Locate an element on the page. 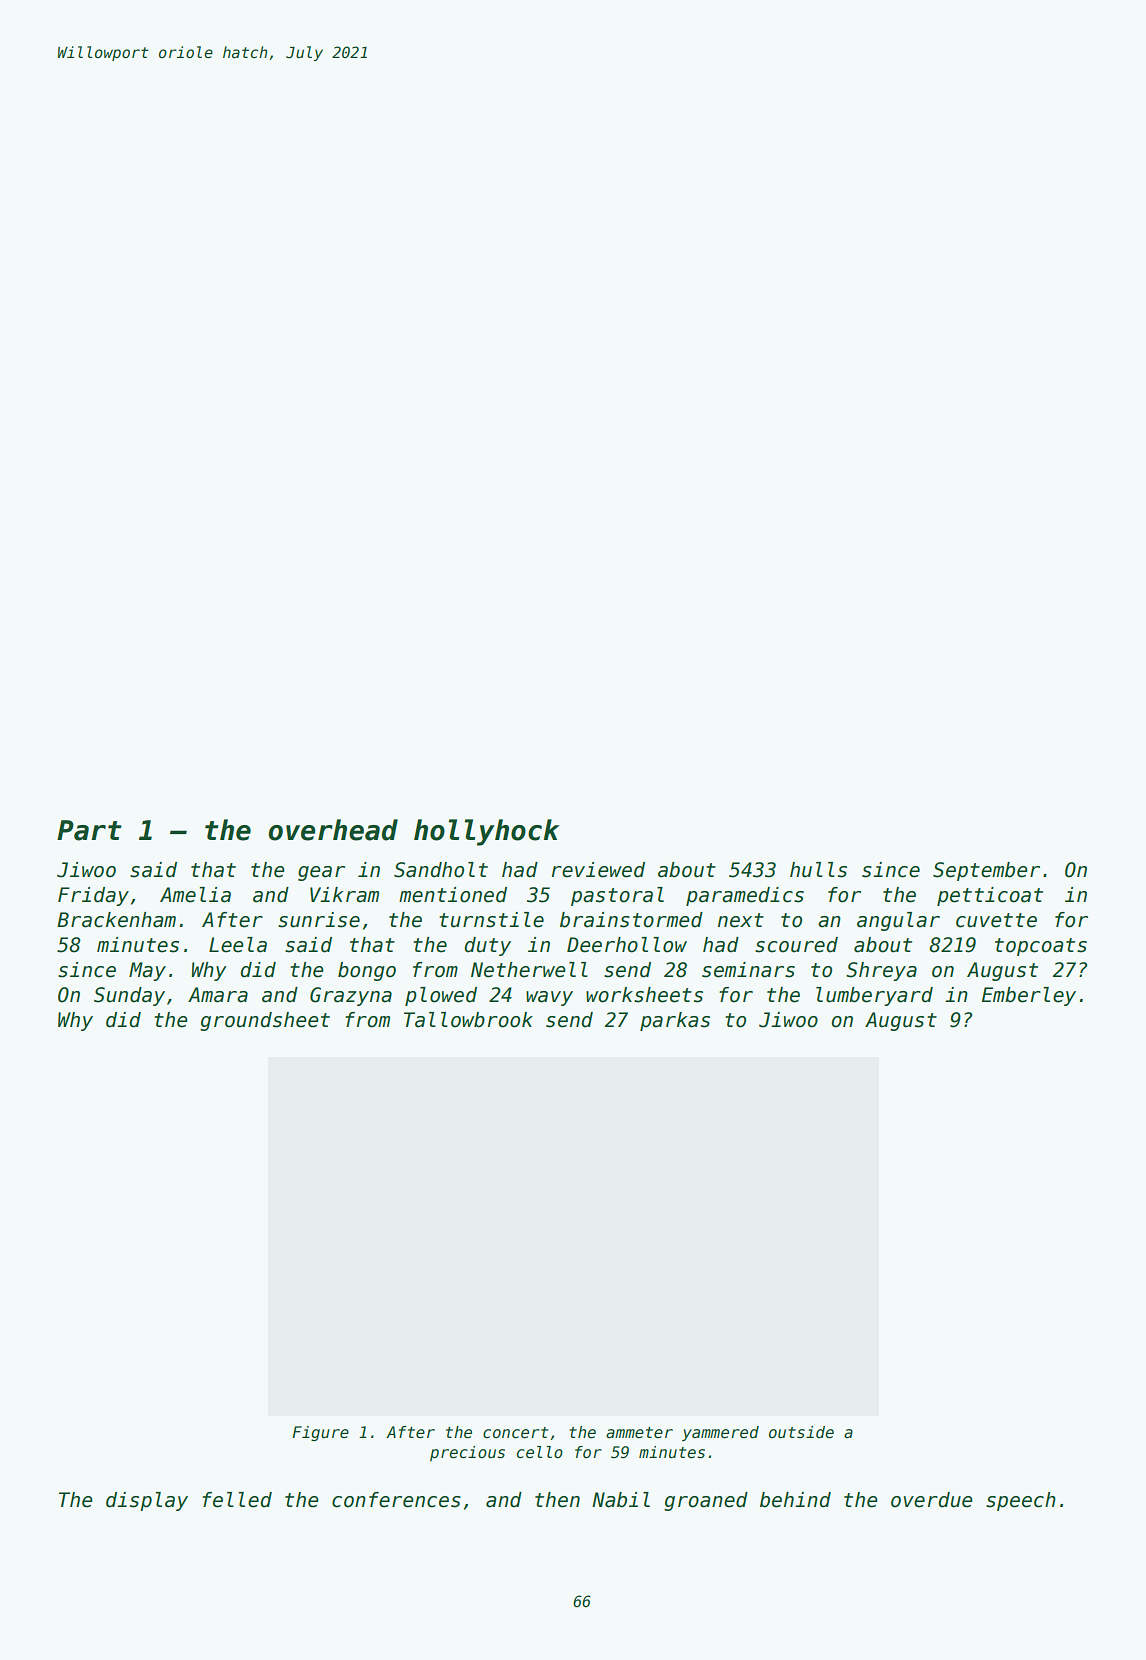 The width and height of the page is (1146, 1660). speech is located at coordinates (1021, 1501).
